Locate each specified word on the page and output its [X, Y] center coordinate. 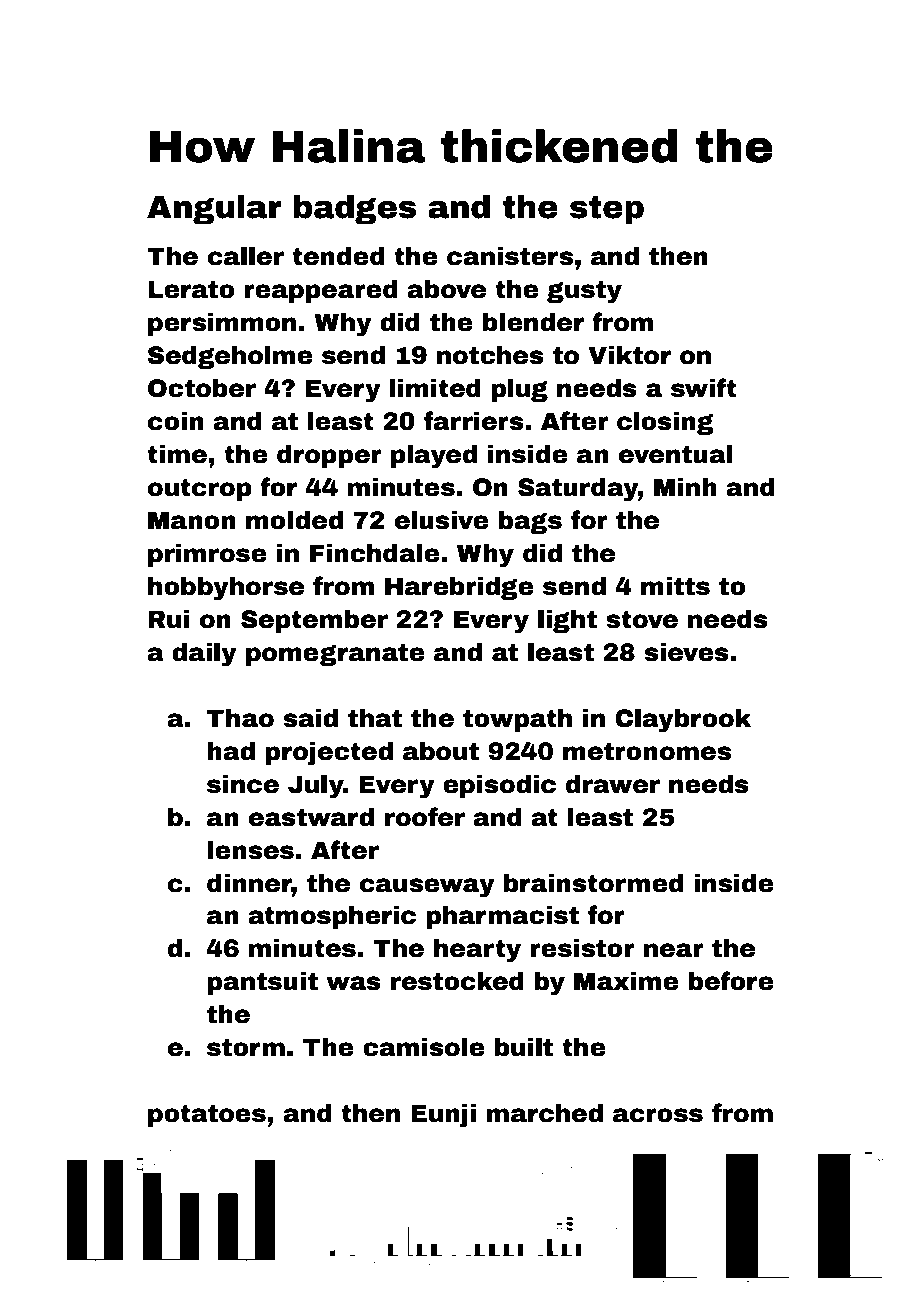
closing [665, 423]
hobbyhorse [226, 589]
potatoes [207, 1115]
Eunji [443, 1116]
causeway [427, 888]
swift [704, 388]
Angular [214, 209]
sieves [687, 652]
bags [530, 522]
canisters [510, 256]
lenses [251, 850]
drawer [613, 784]
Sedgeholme [230, 357]
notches [490, 355]
